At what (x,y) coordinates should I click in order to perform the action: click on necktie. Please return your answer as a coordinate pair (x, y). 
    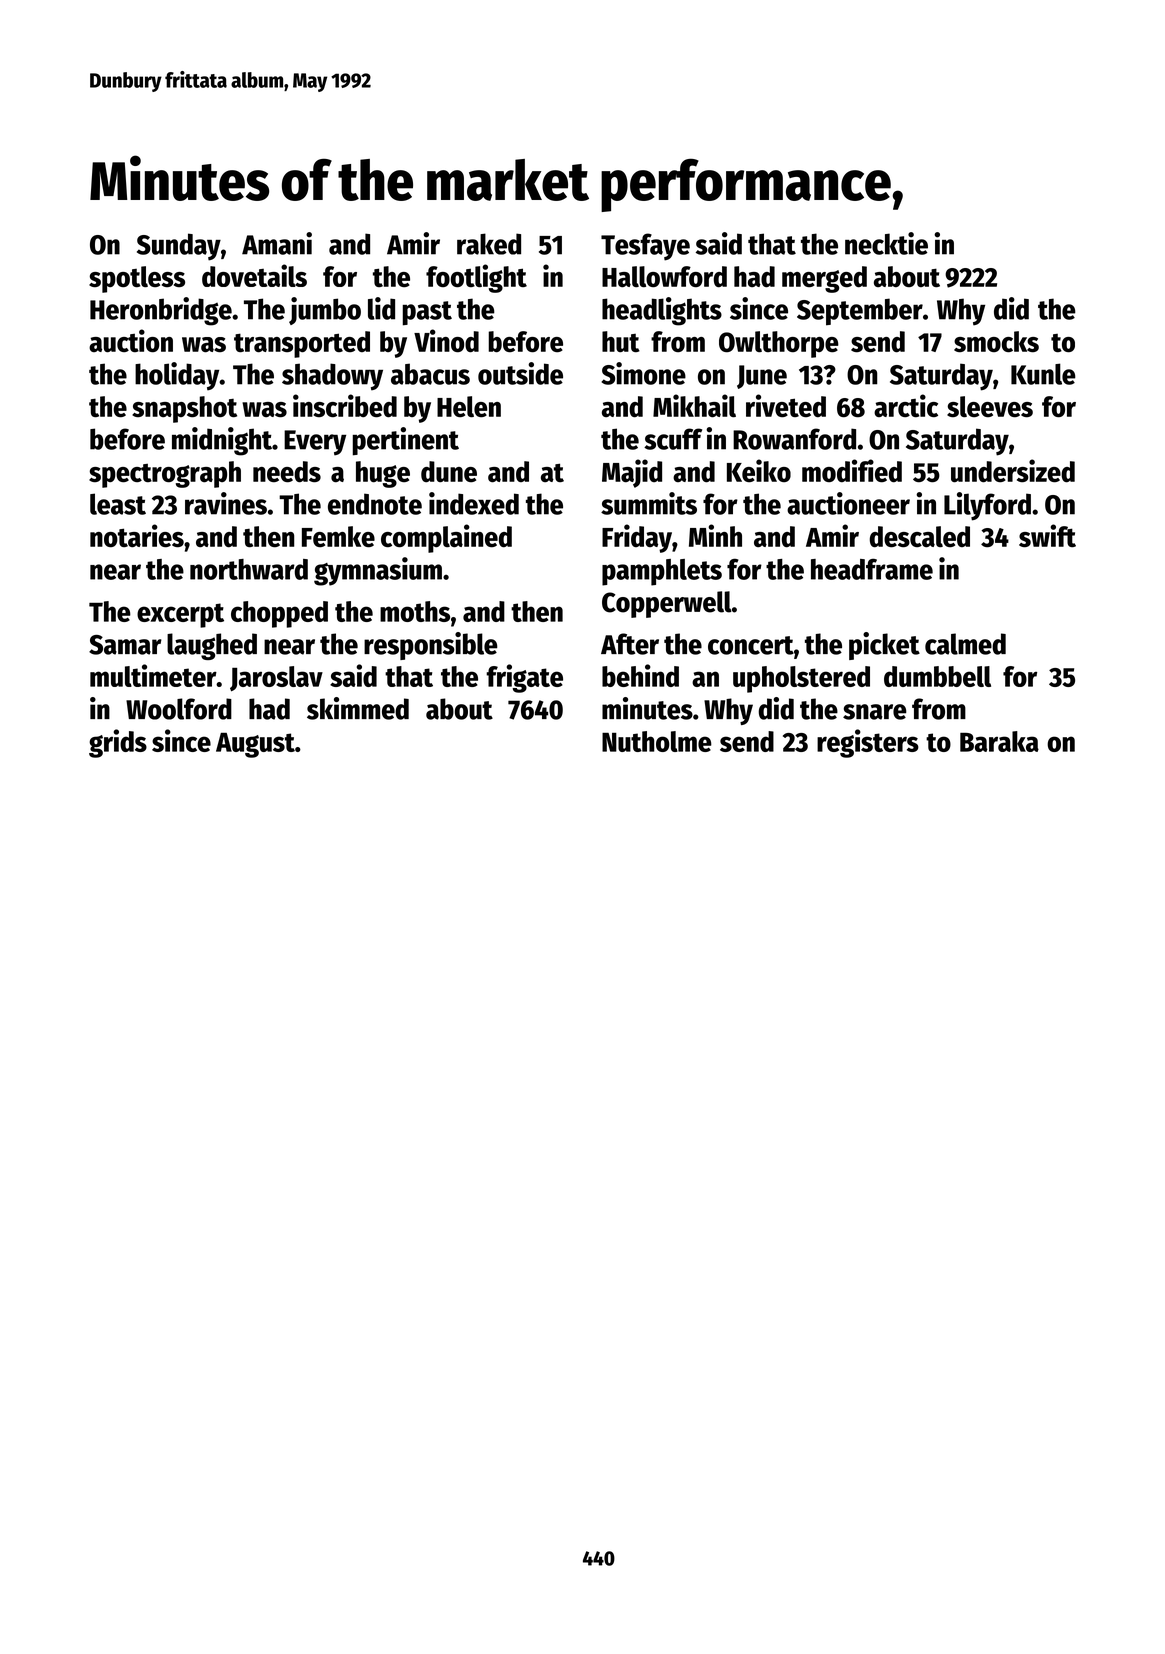
    Looking at the image, I should click on (886, 243).
